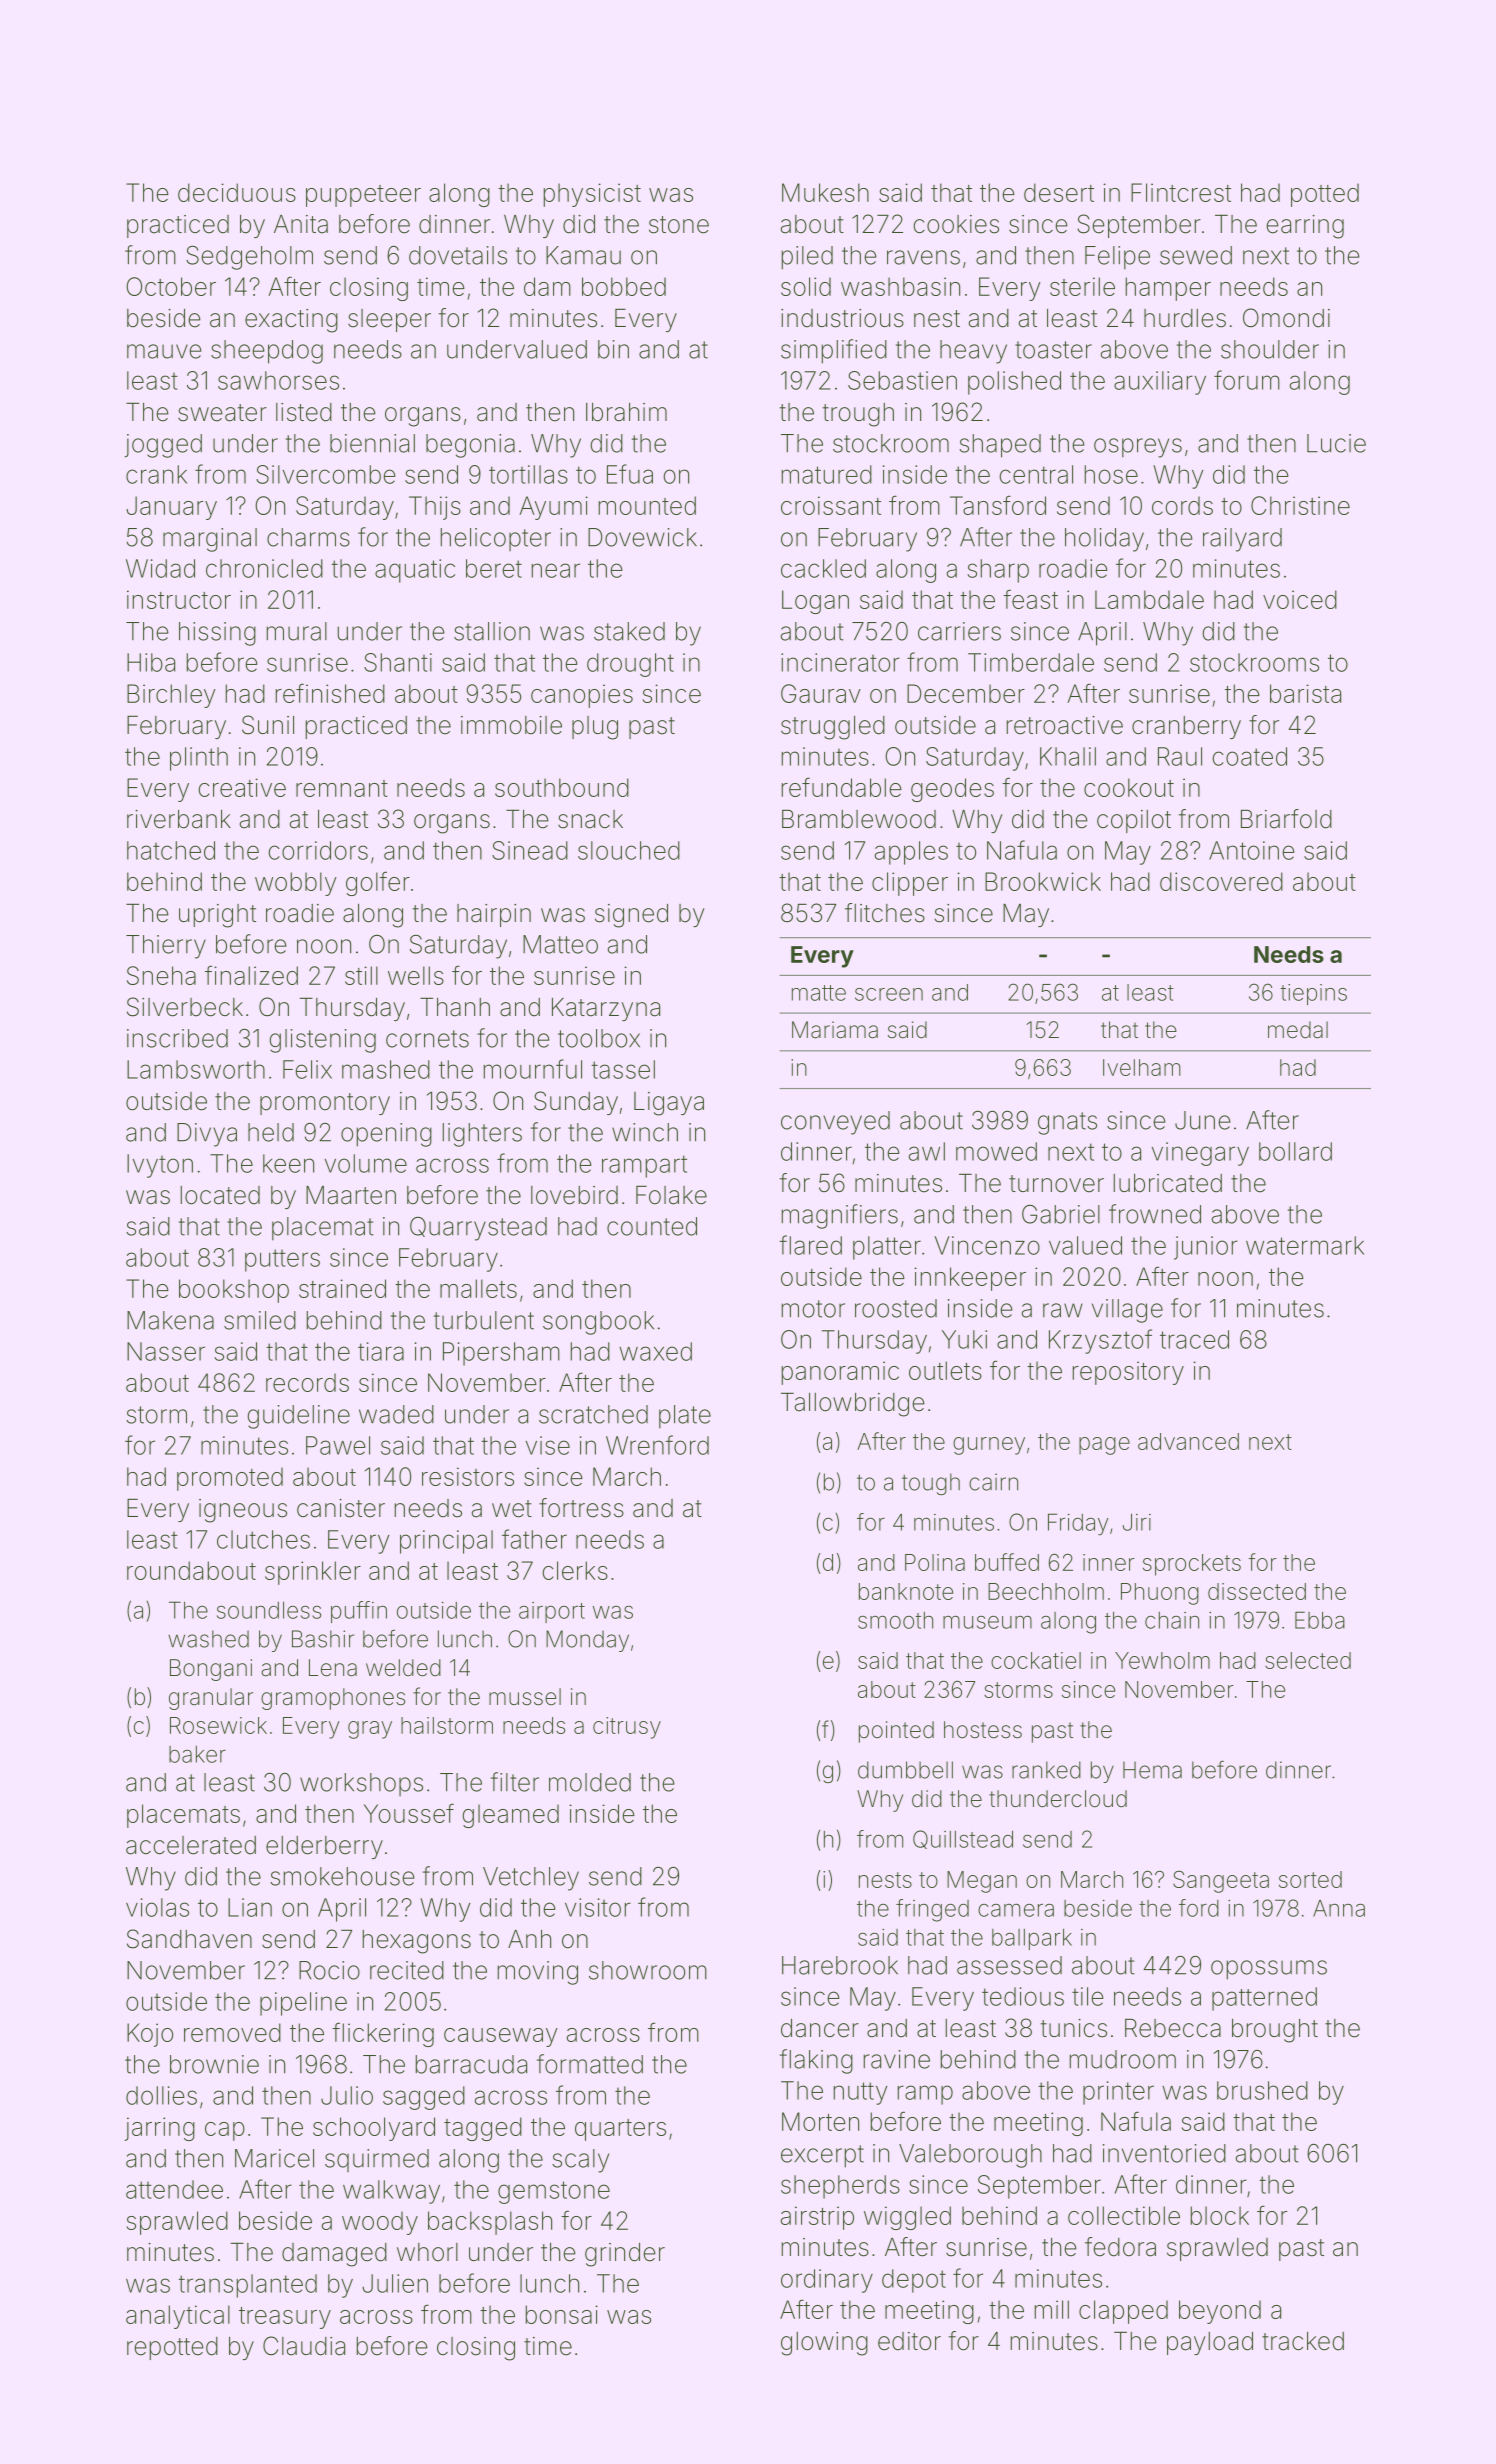  I want to click on puppeteer, so click(363, 196).
